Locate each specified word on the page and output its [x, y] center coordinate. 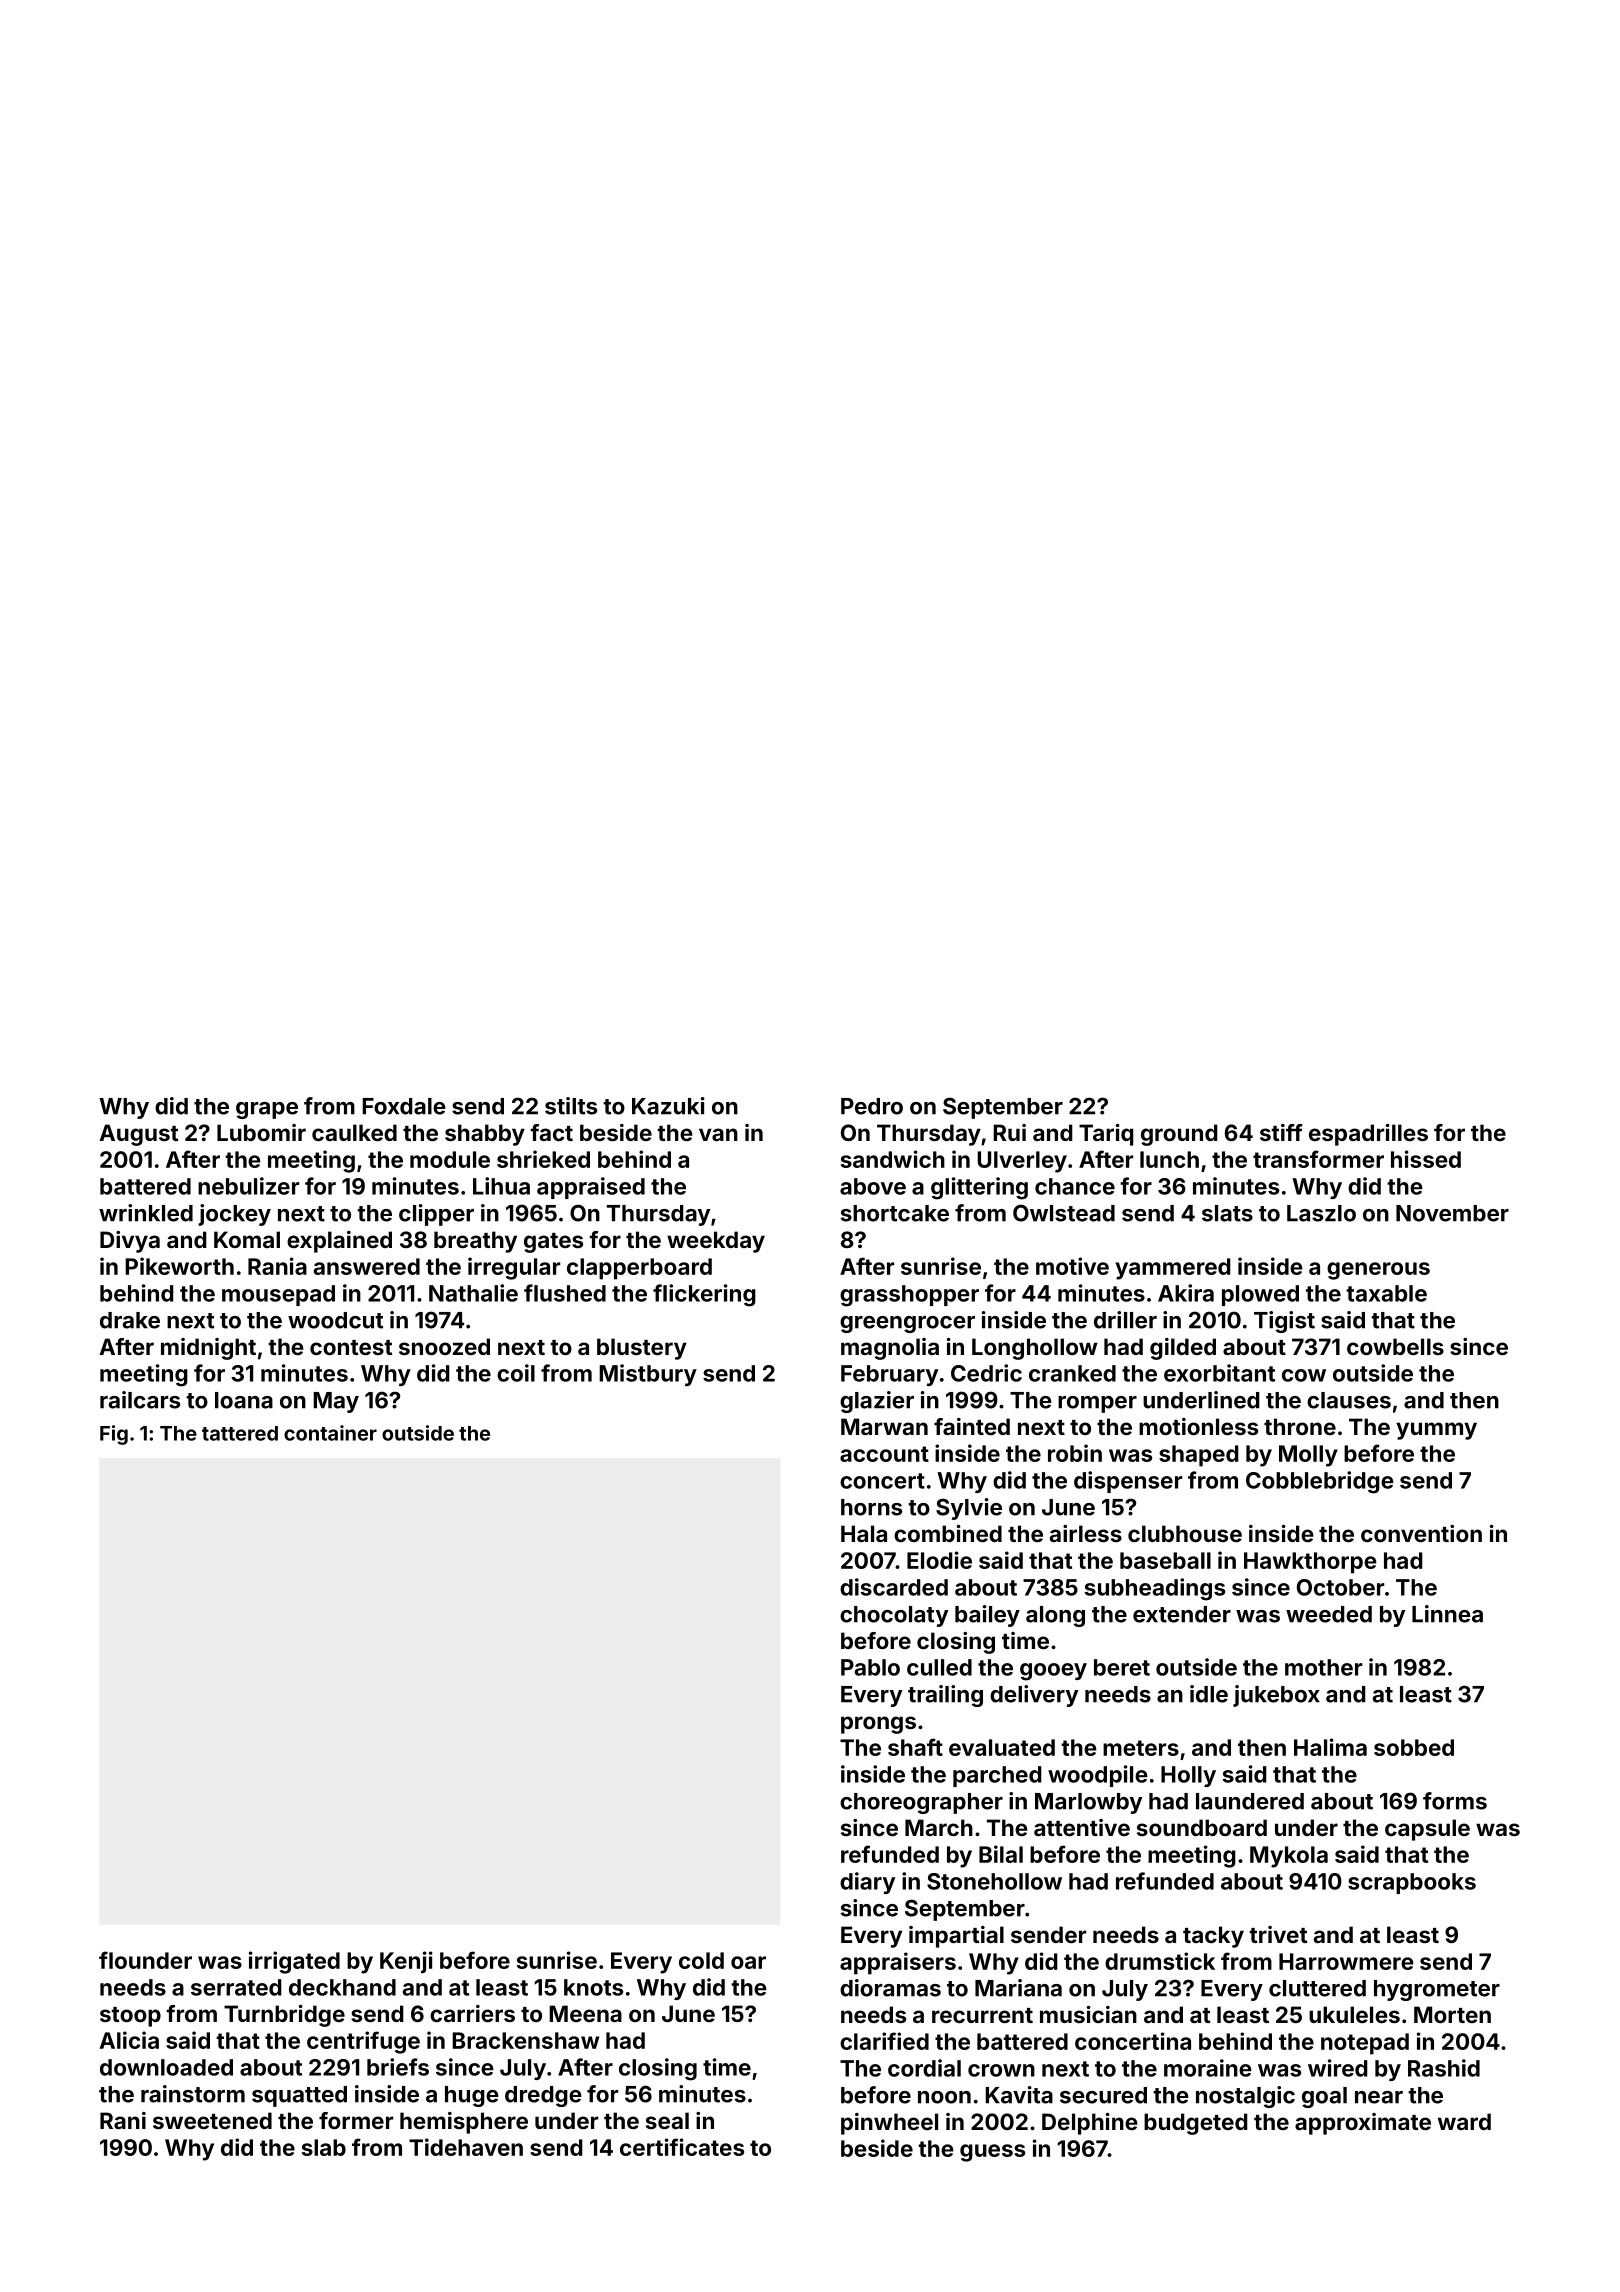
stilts [571, 1106]
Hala [864, 1533]
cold [701, 1960]
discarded [894, 1587]
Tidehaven [466, 2147]
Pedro [872, 1106]
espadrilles [1368, 1135]
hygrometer [1437, 1990]
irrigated [294, 1962]
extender [1182, 1614]
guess [992, 2153]
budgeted [1196, 2124]
